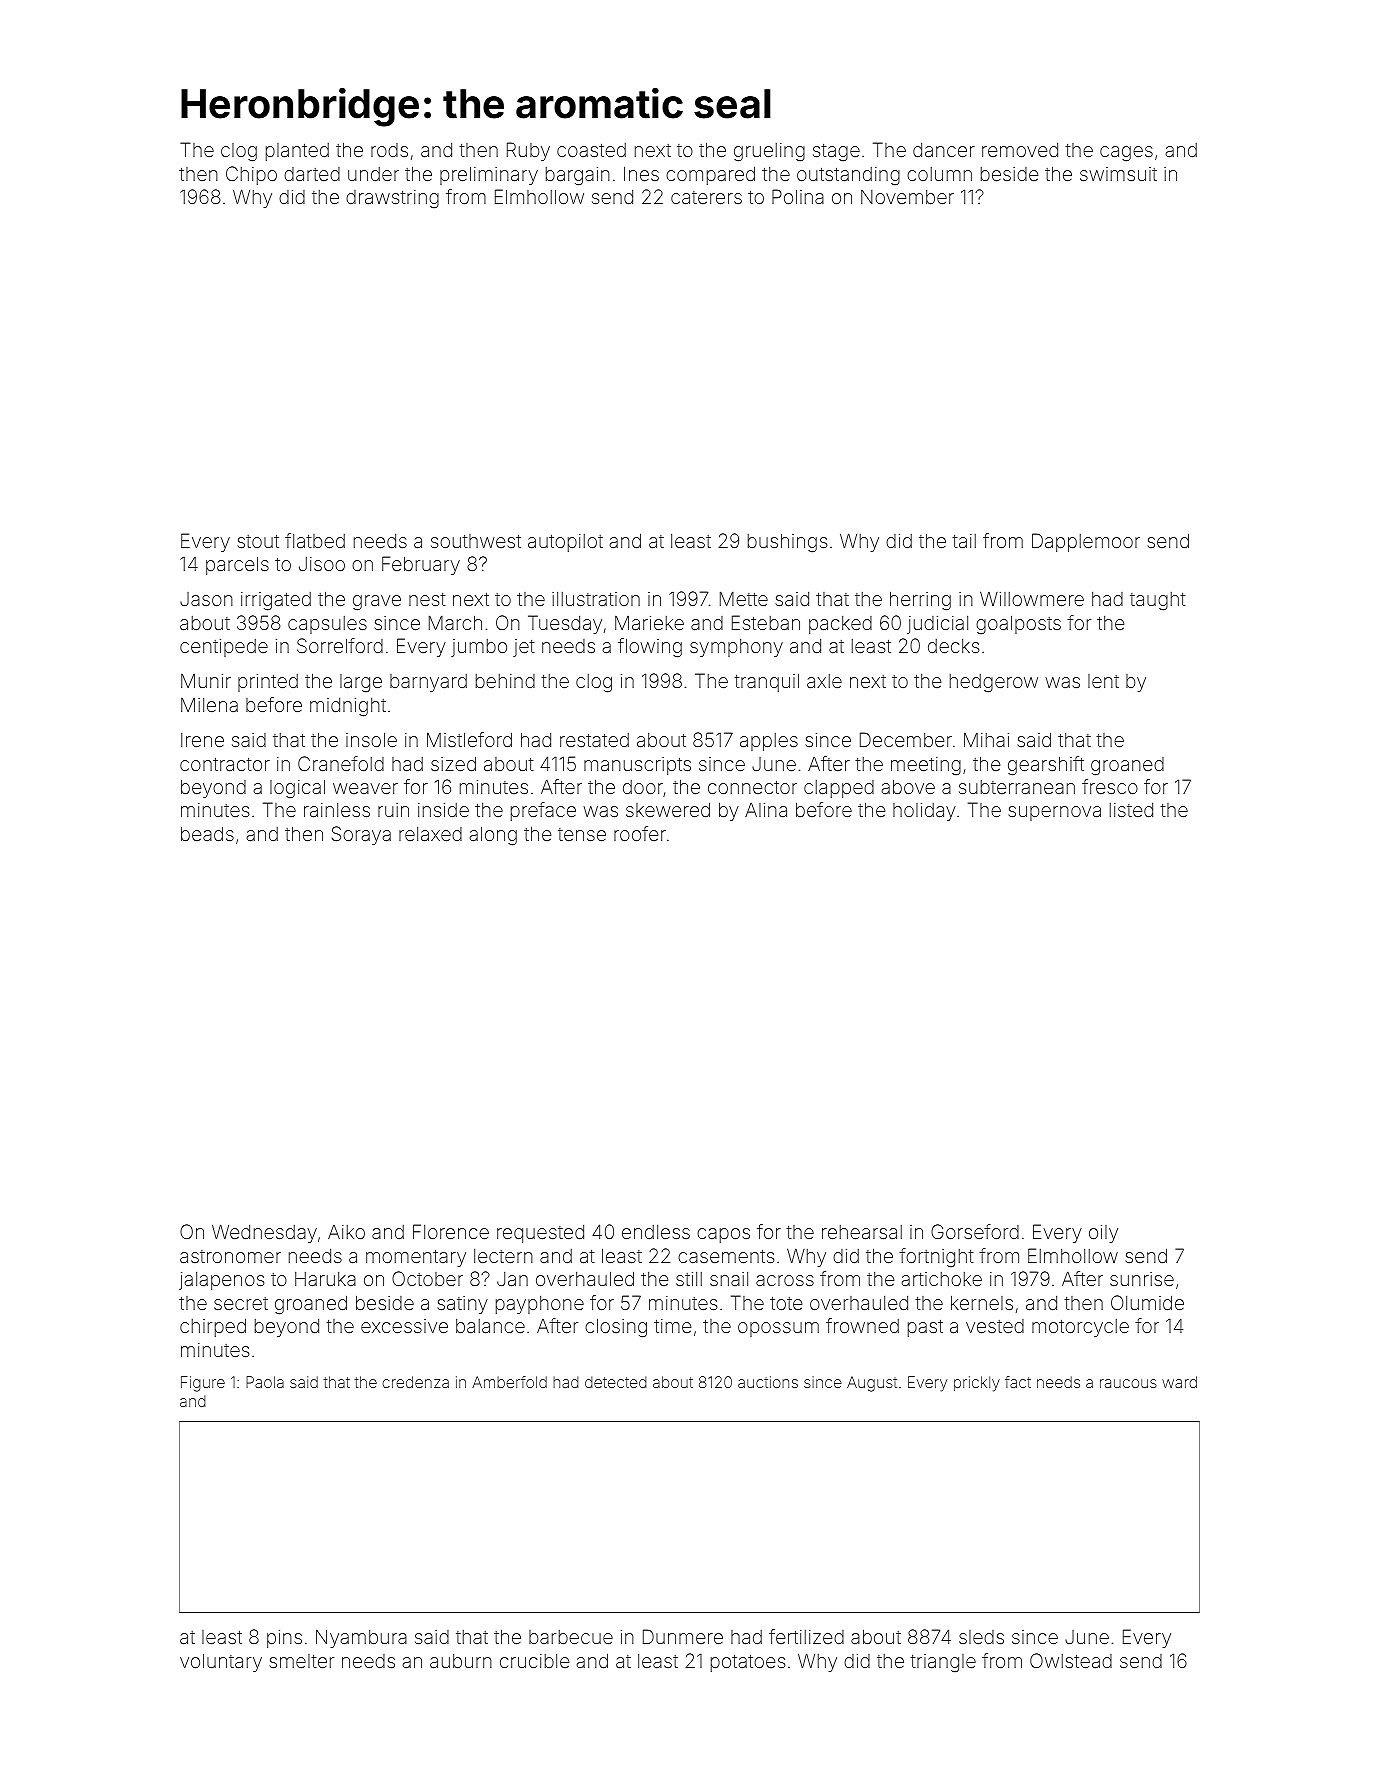 The height and width of the screenshot is (1784, 1379). I want to click on Dunmere, so click(683, 1636).
